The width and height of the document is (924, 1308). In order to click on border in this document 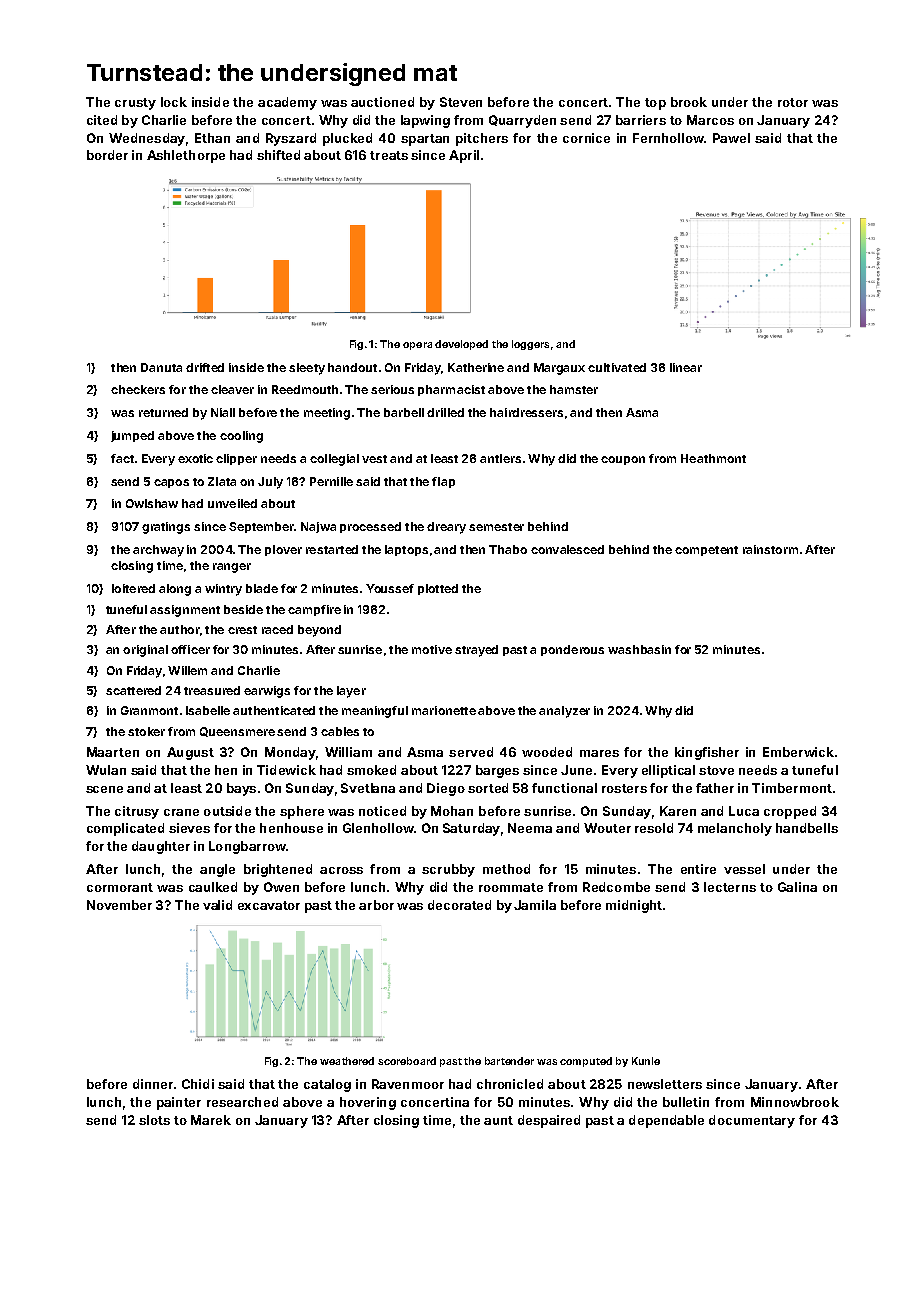, I will do `click(107, 155)`.
